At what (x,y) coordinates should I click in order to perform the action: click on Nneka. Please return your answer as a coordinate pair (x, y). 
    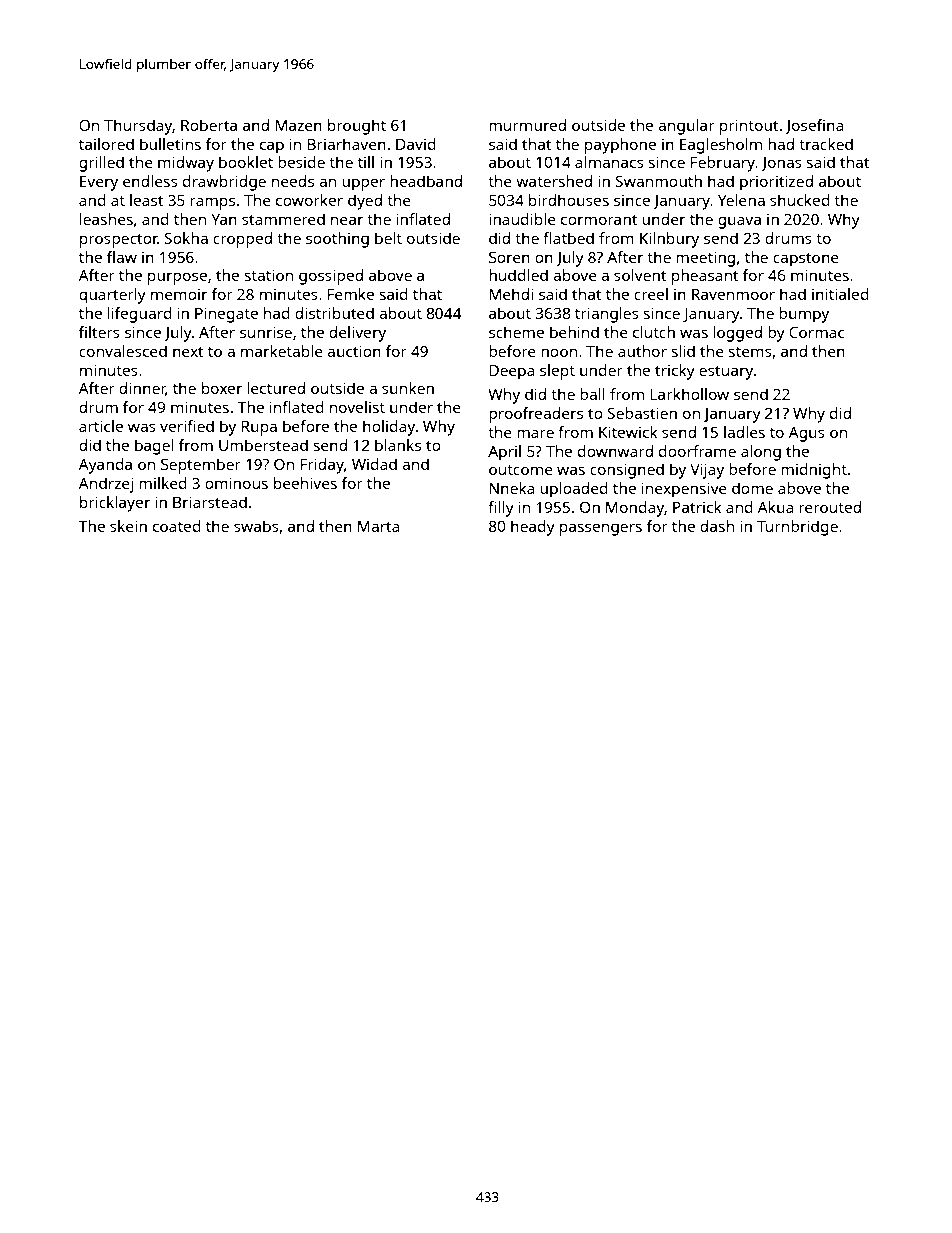
    Looking at the image, I should click on (511, 488).
